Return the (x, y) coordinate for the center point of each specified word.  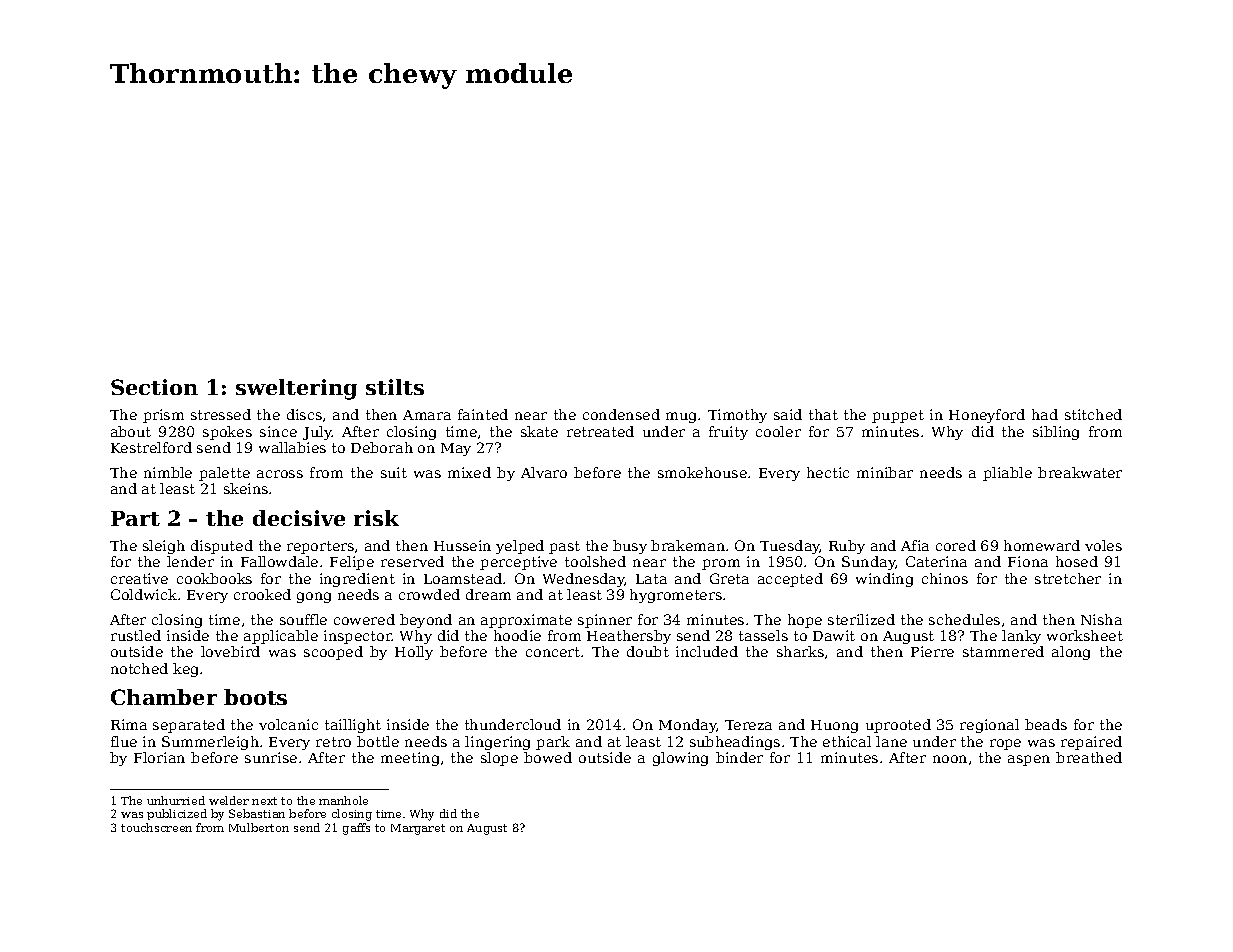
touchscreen (156, 827)
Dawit (834, 635)
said (788, 414)
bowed (548, 757)
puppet (898, 416)
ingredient (357, 580)
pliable (1007, 474)
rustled (136, 635)
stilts (395, 387)
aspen (1029, 760)
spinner (605, 621)
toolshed (595, 561)
